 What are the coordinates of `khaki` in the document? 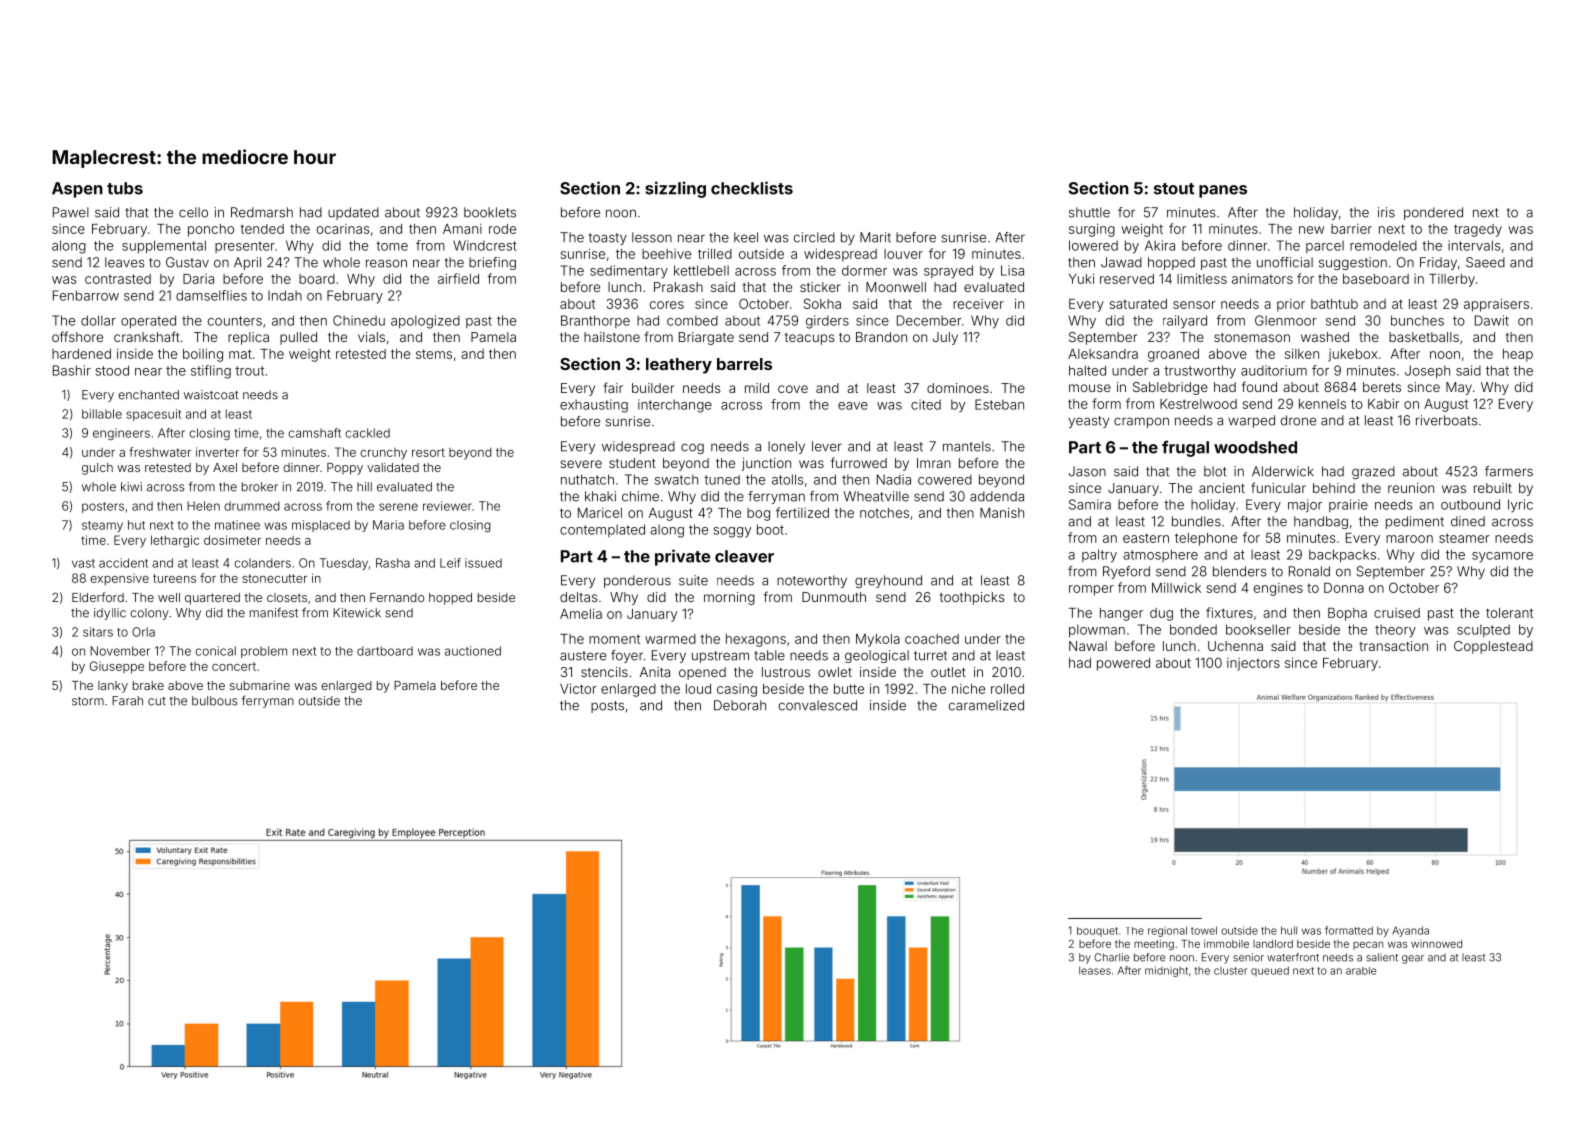 It's located at (600, 496).
